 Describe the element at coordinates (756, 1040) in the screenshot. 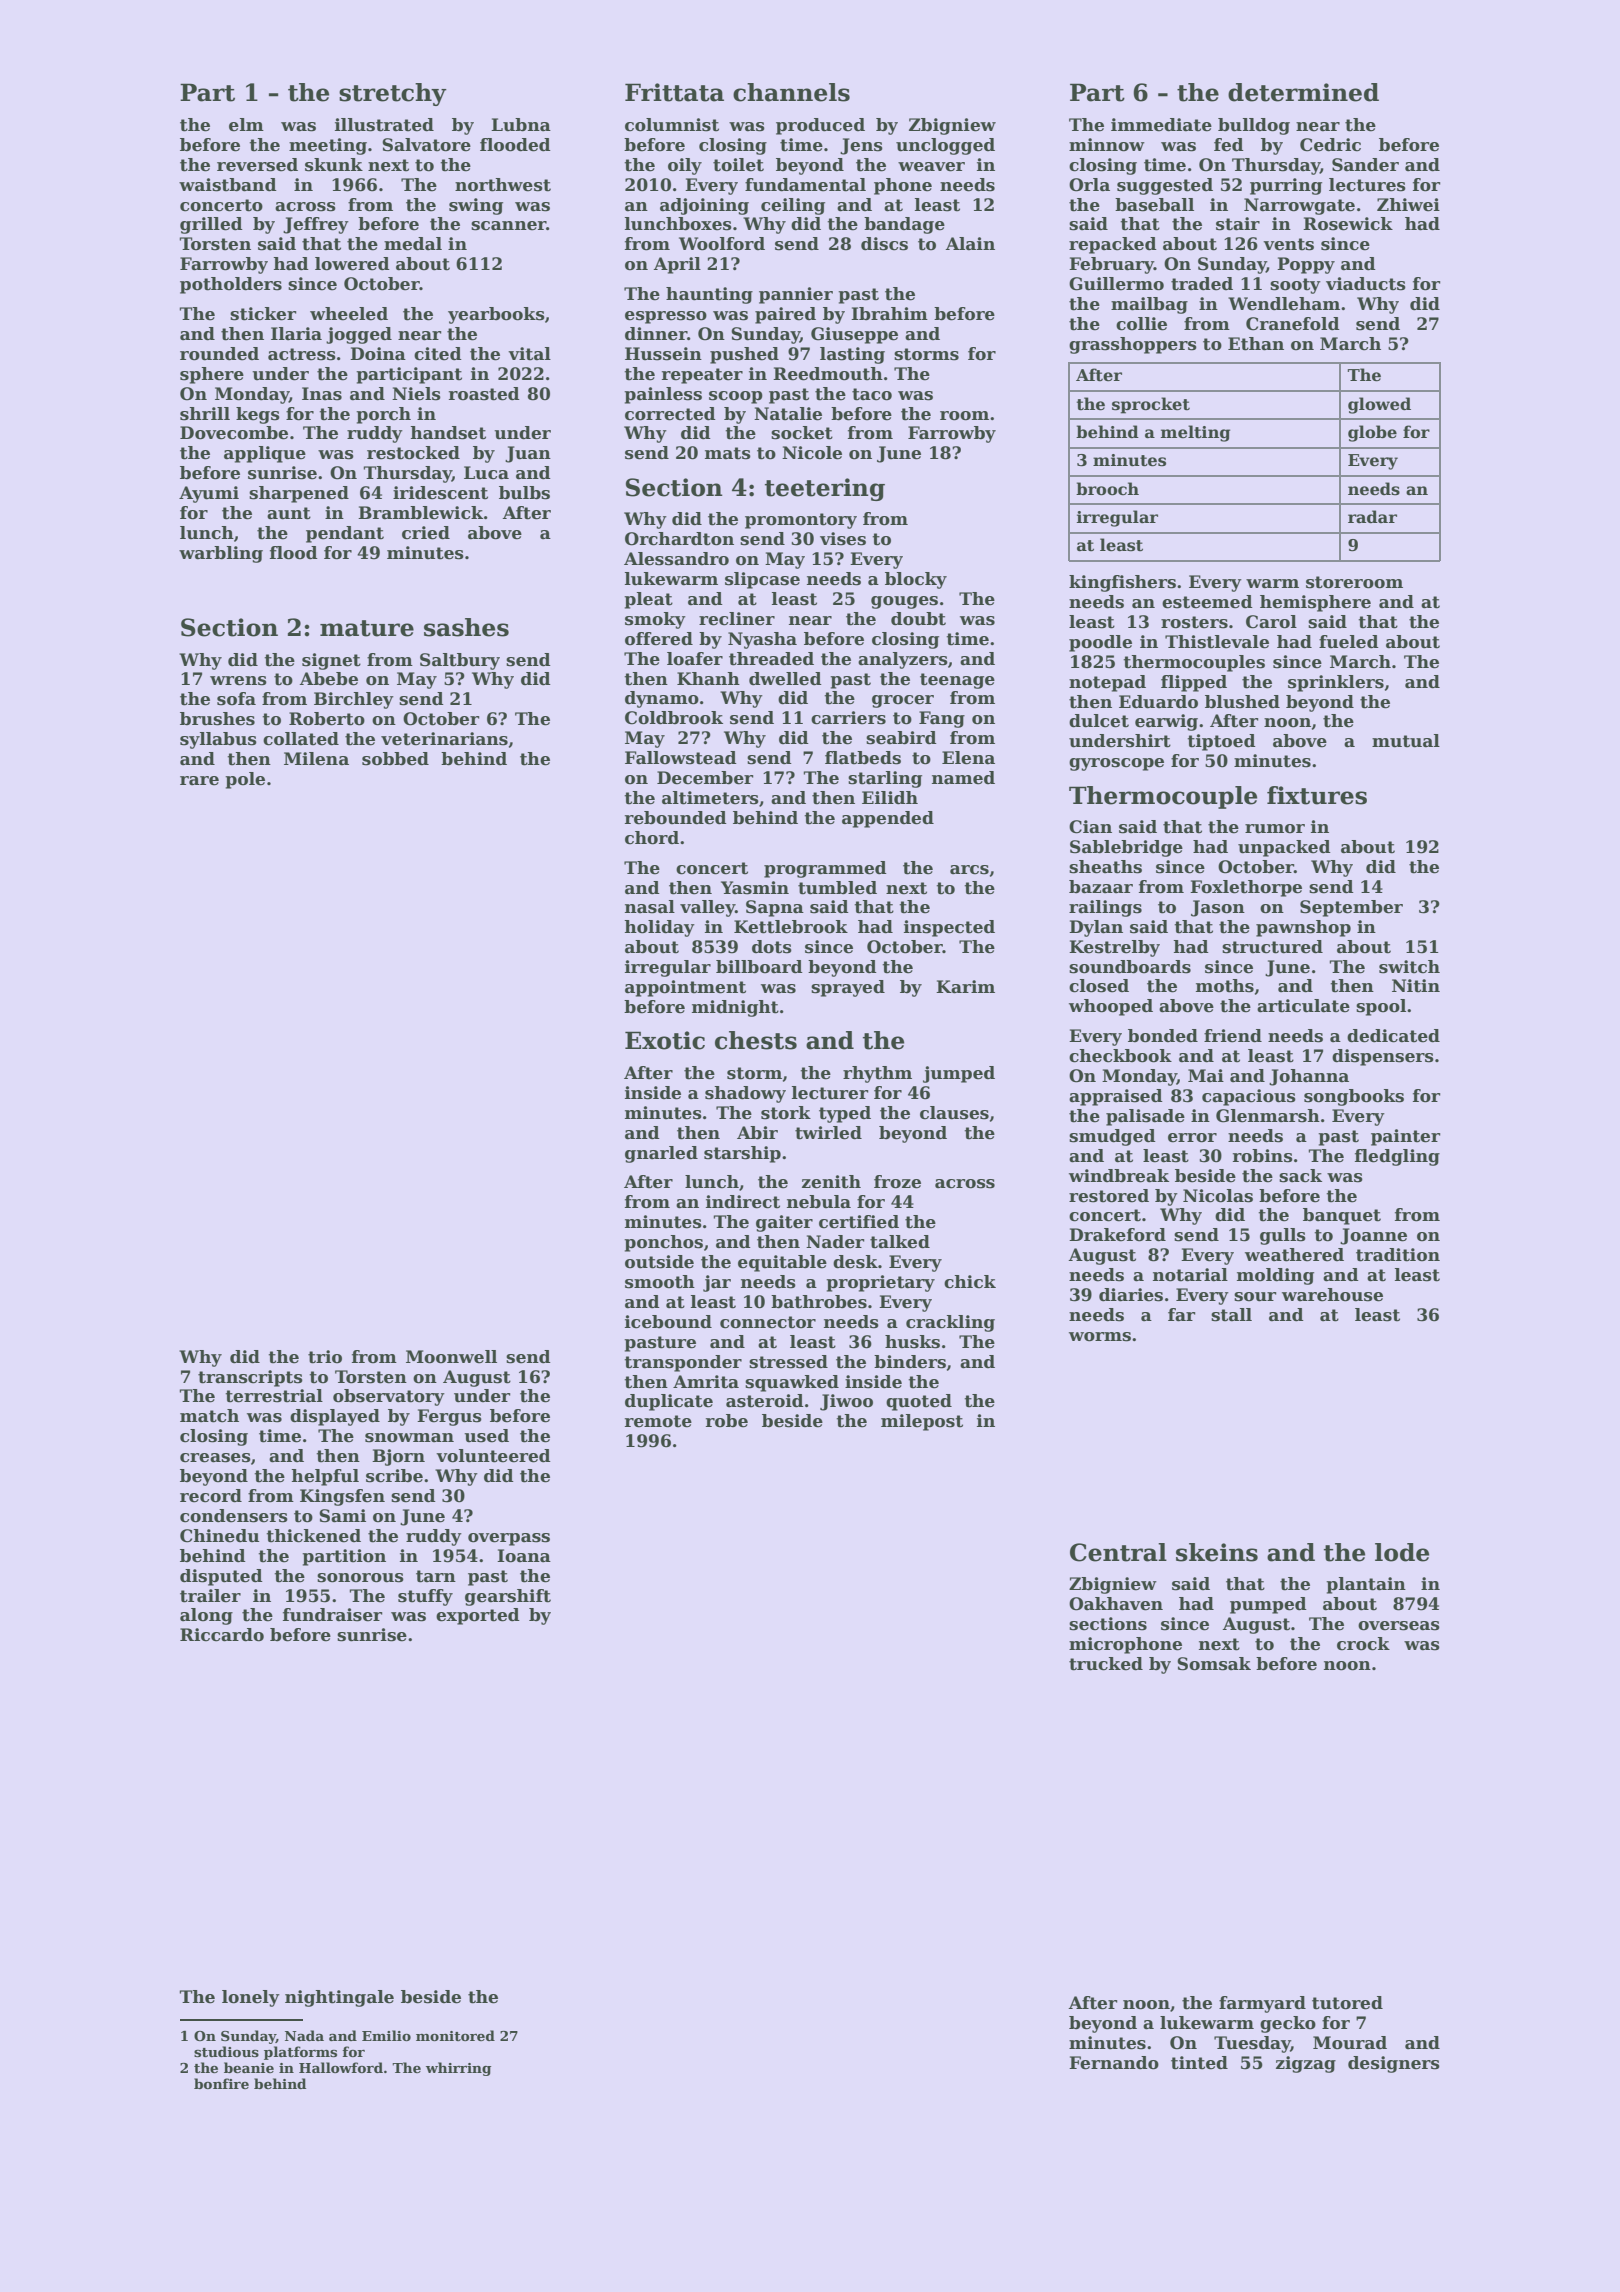

I see `chests` at that location.
